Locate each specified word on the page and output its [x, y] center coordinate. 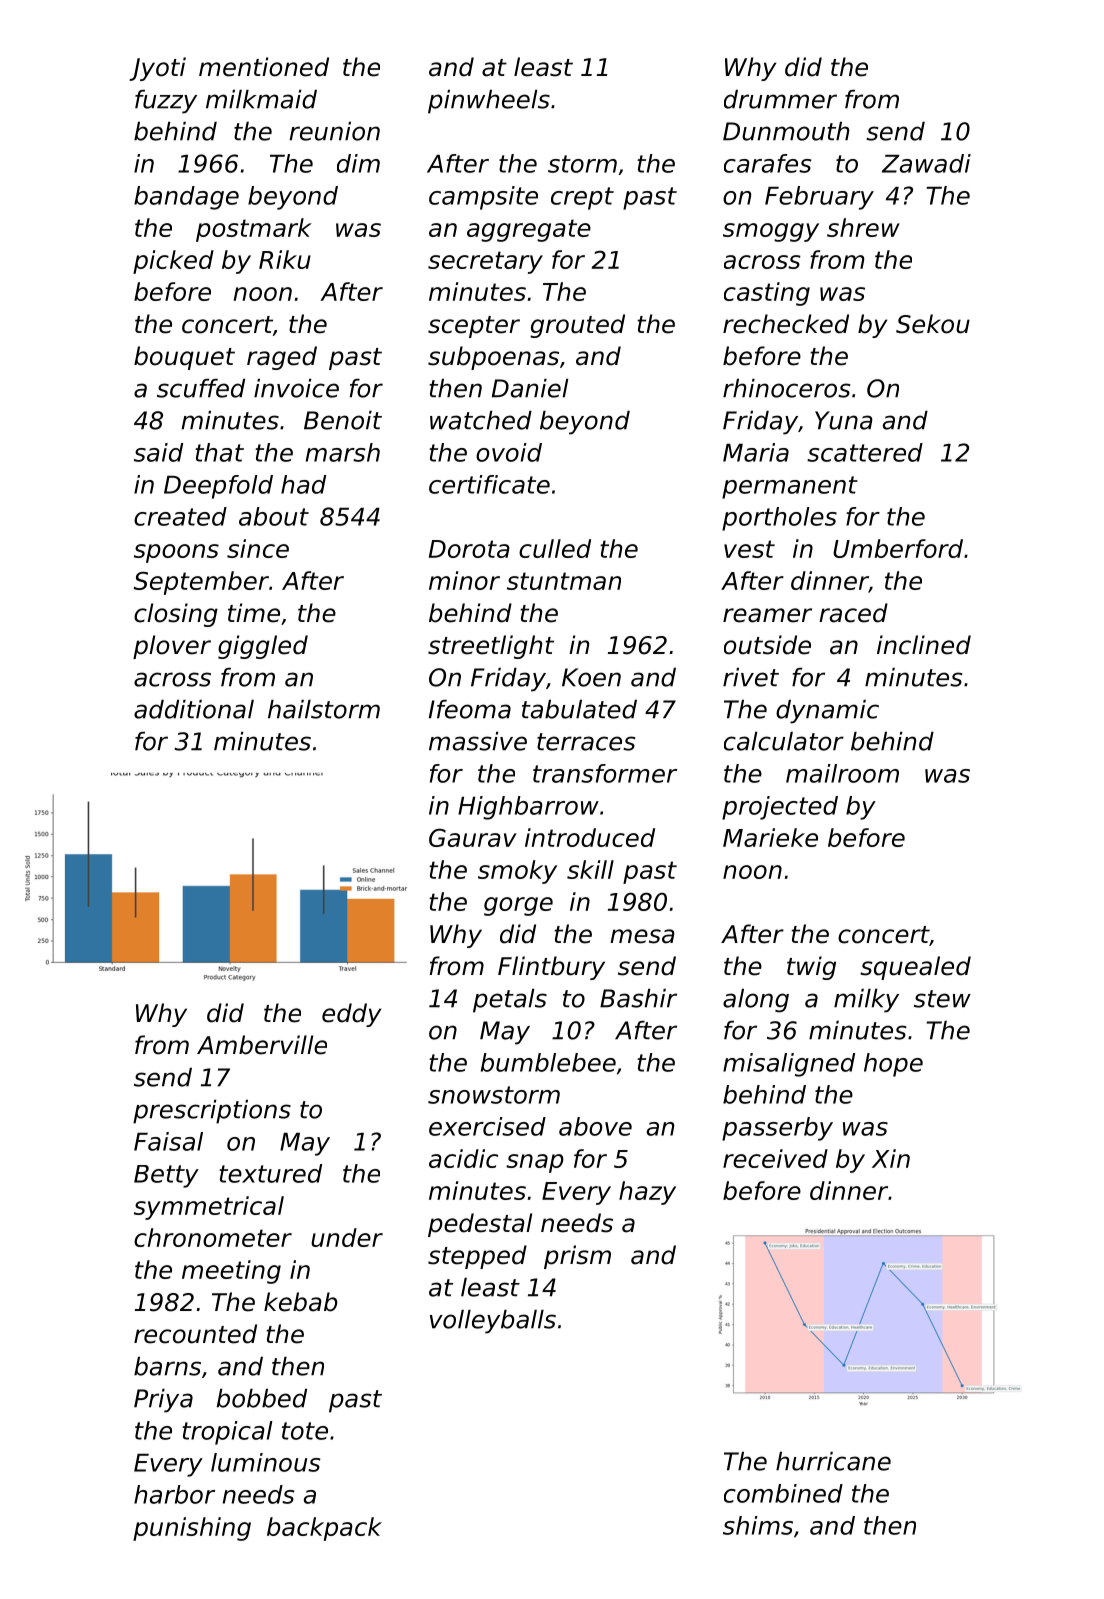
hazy [647, 1193]
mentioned [264, 67]
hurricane [833, 1461]
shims [758, 1525]
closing [176, 615]
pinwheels [489, 102]
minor [464, 580]
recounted [195, 1334]
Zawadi [926, 163]
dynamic [827, 712]
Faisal [168, 1141]
